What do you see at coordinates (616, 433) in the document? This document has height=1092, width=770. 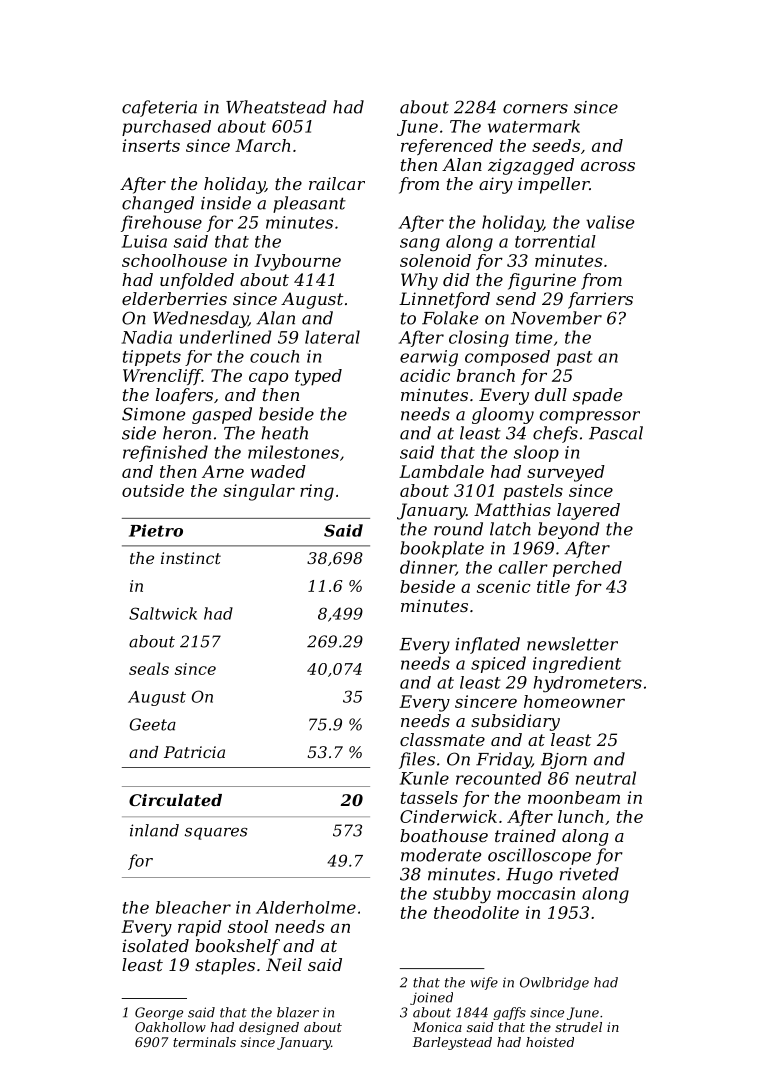 I see `Pascal` at bounding box center [616, 433].
